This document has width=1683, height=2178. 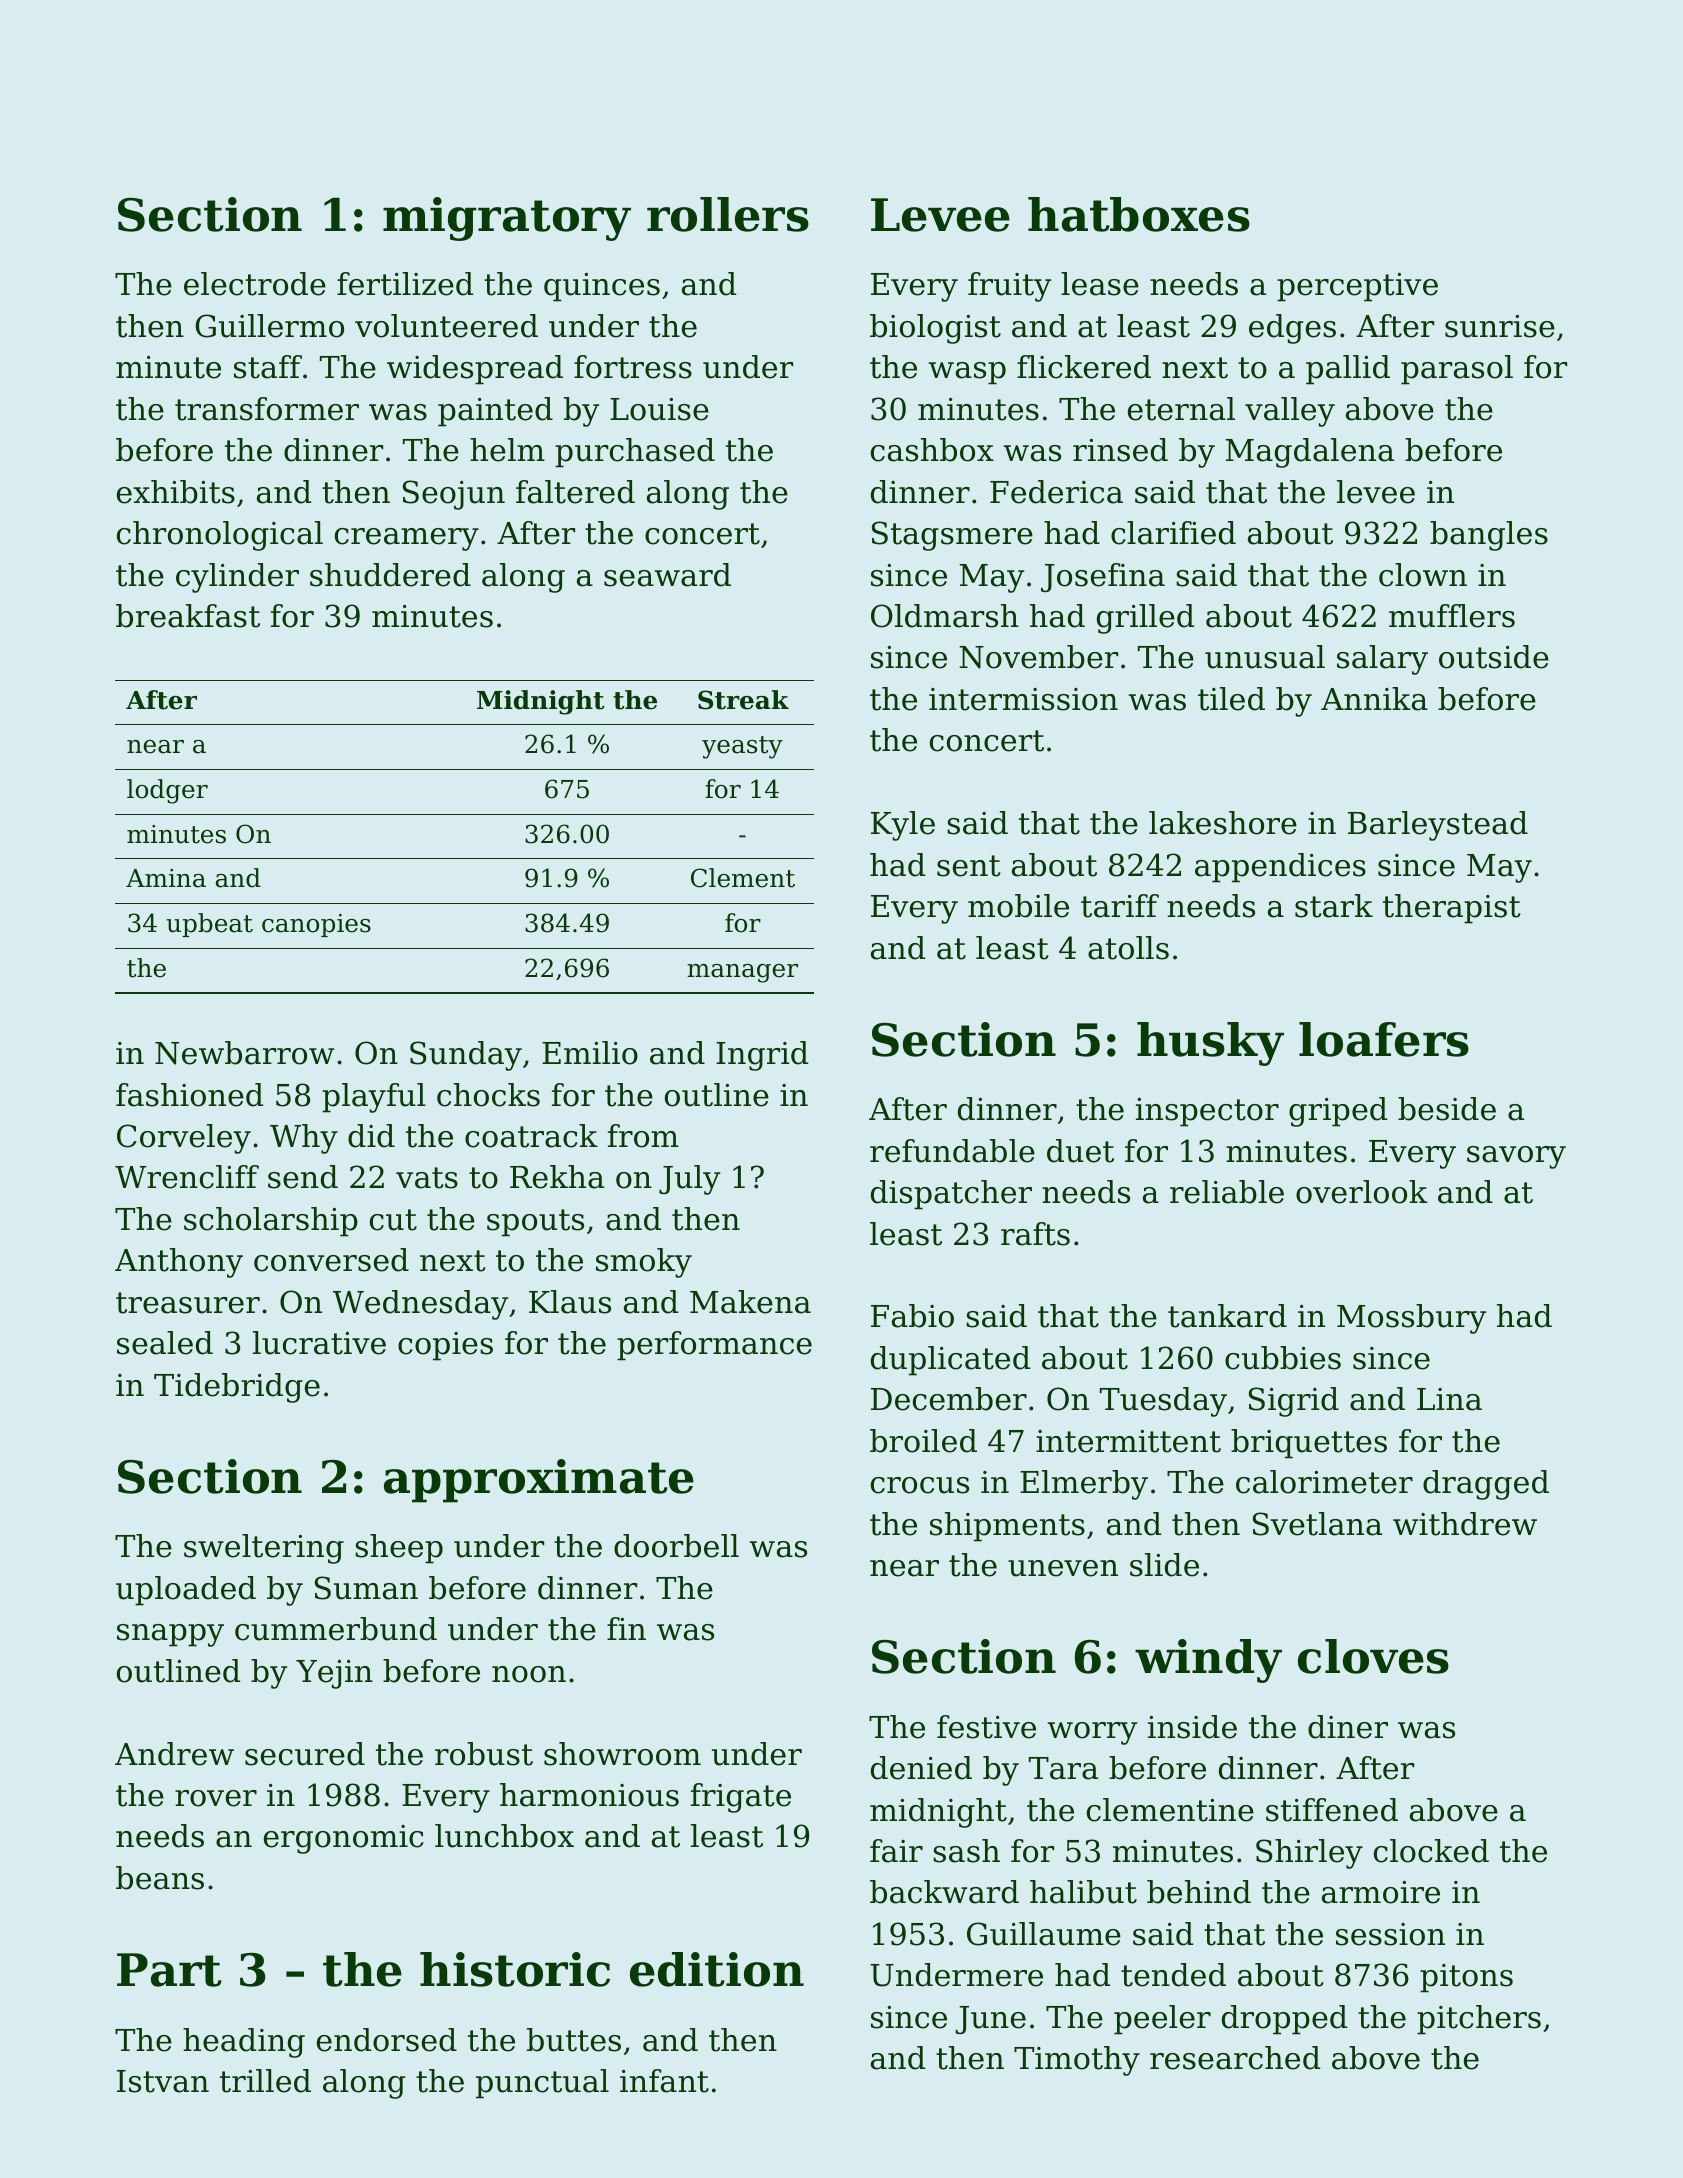 I want to click on festive, so click(x=986, y=1727).
